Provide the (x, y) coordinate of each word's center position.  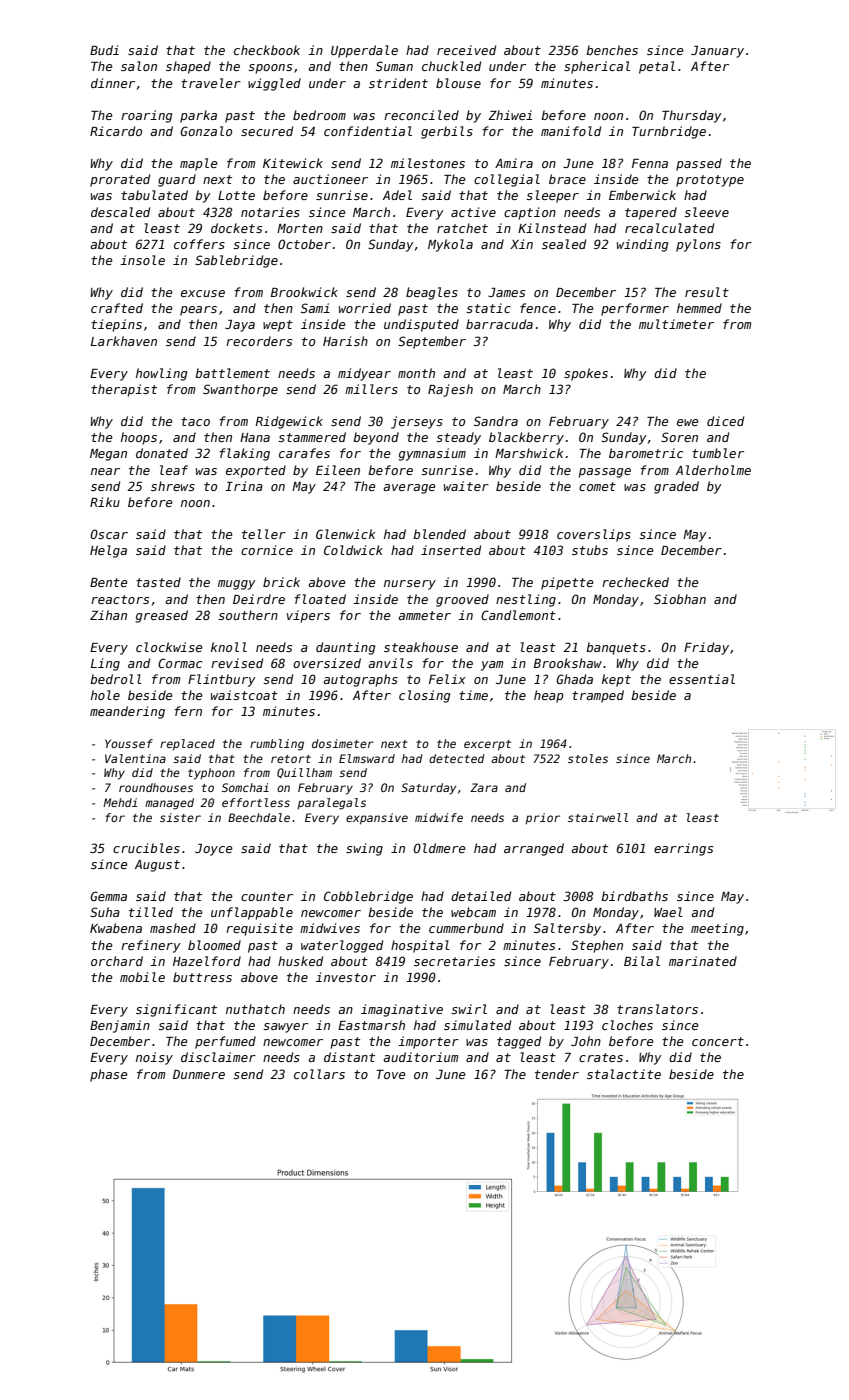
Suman (394, 66)
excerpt (487, 745)
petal (657, 67)
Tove (391, 1074)
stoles (588, 758)
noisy (154, 1058)
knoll (229, 647)
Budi (104, 50)
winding (643, 245)
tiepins (116, 325)
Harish (345, 341)
